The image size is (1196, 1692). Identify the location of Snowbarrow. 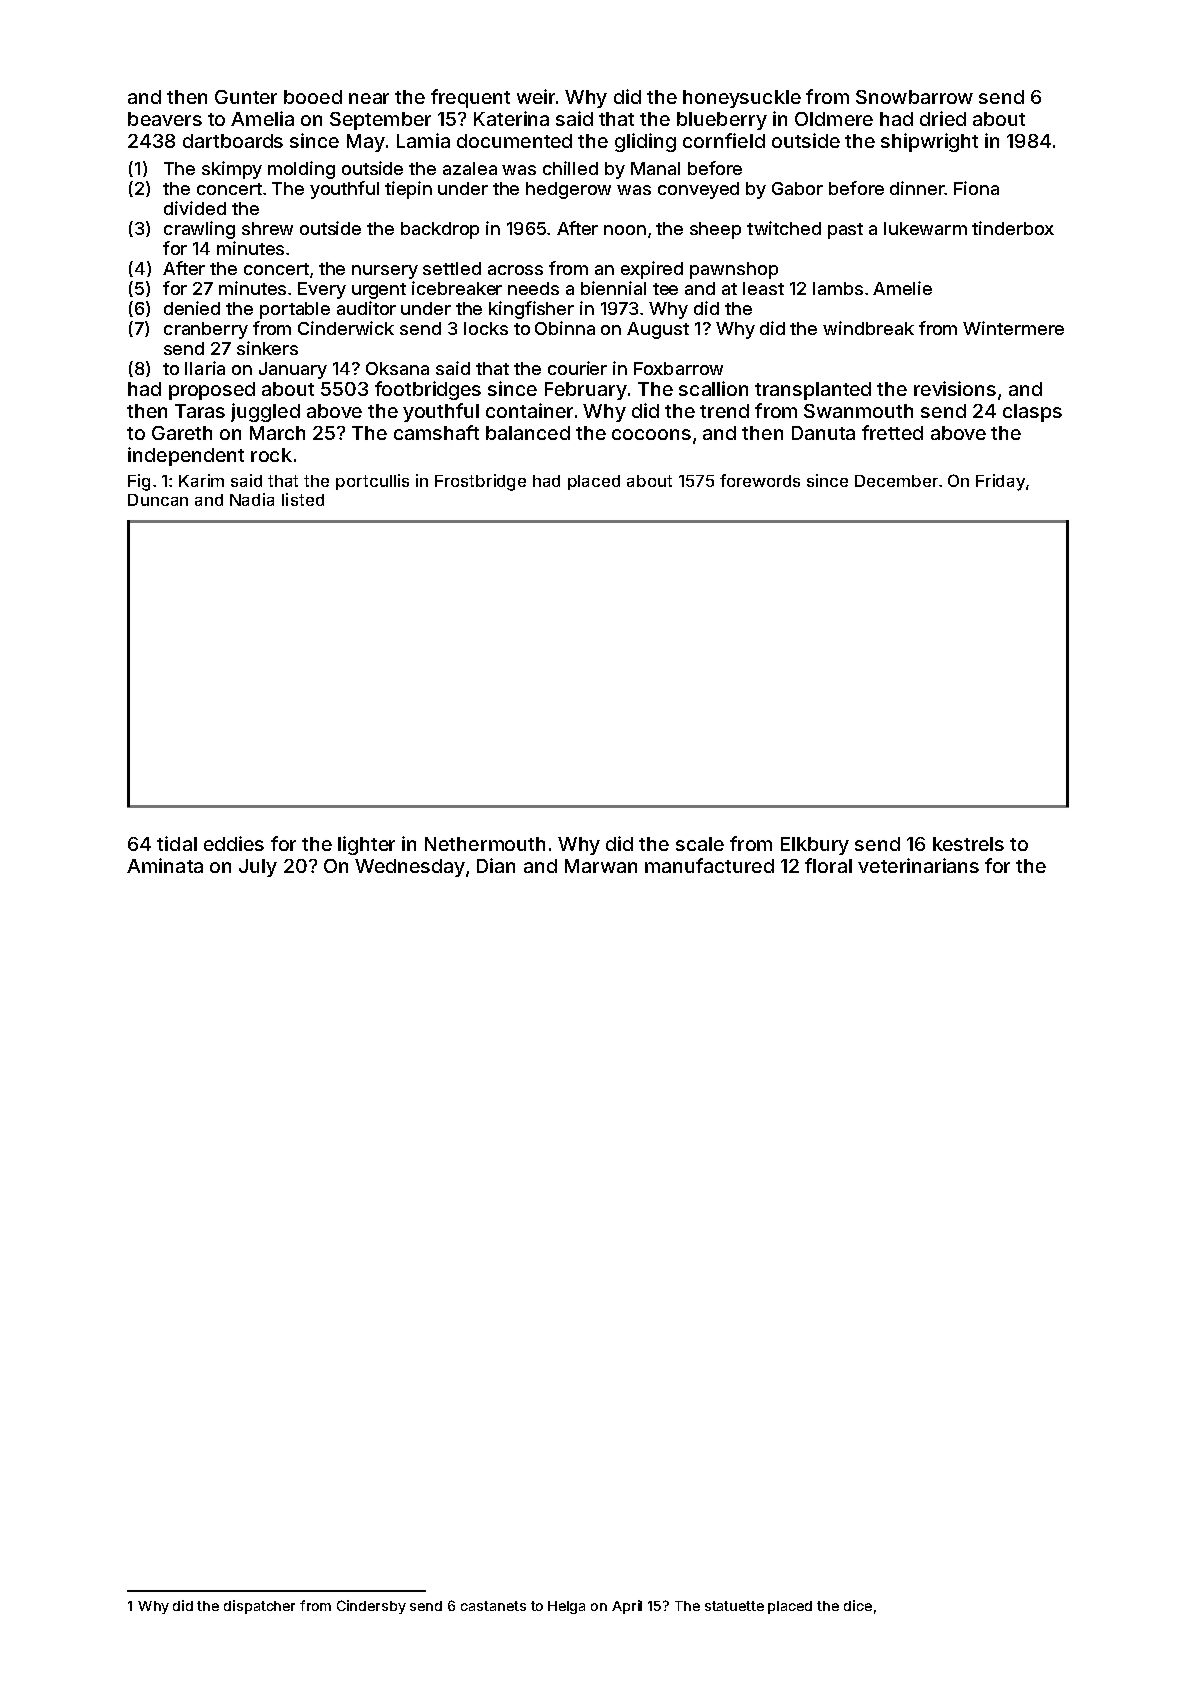
(914, 97).
